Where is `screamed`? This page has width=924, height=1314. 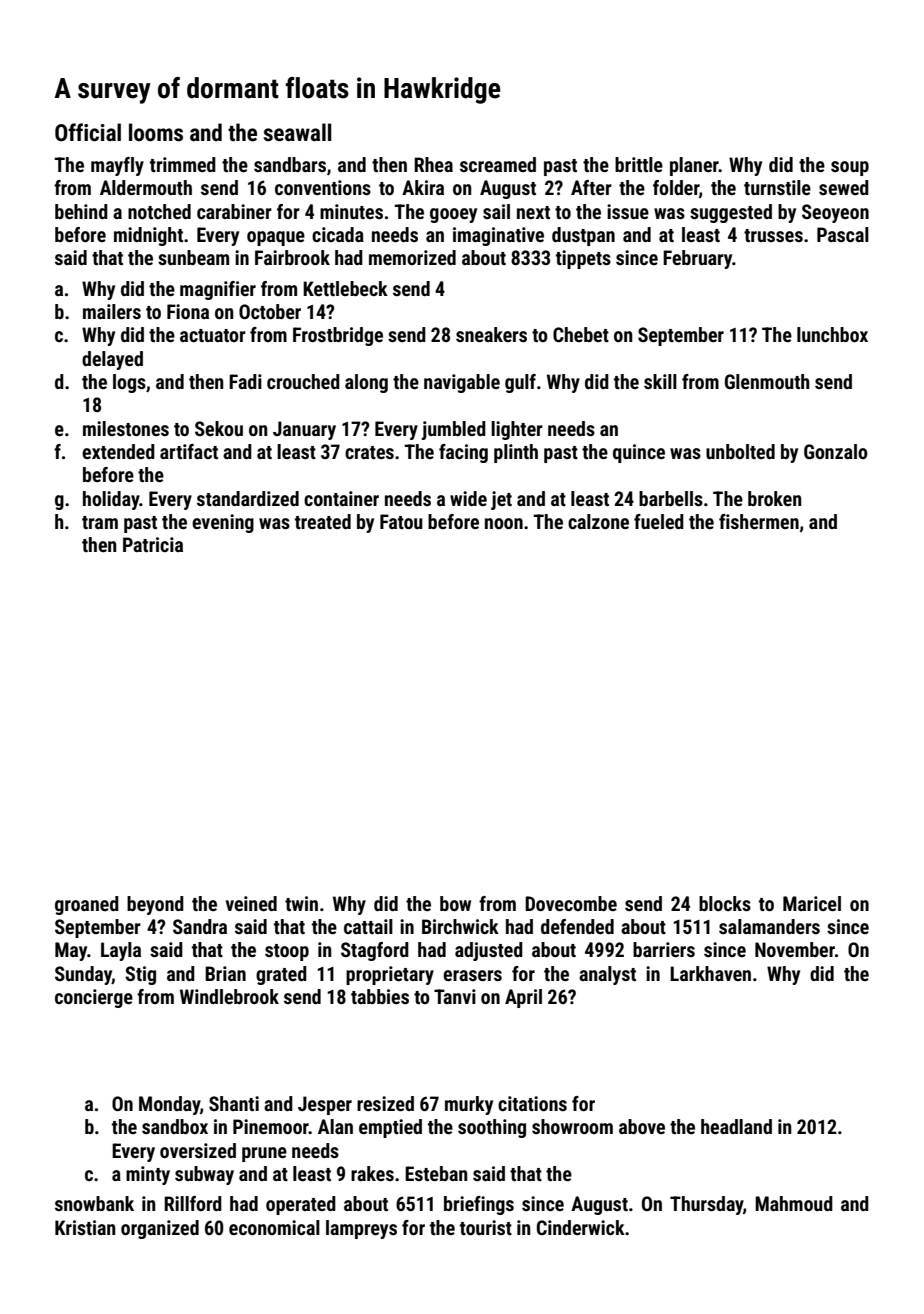 screamed is located at coordinates (498, 164).
